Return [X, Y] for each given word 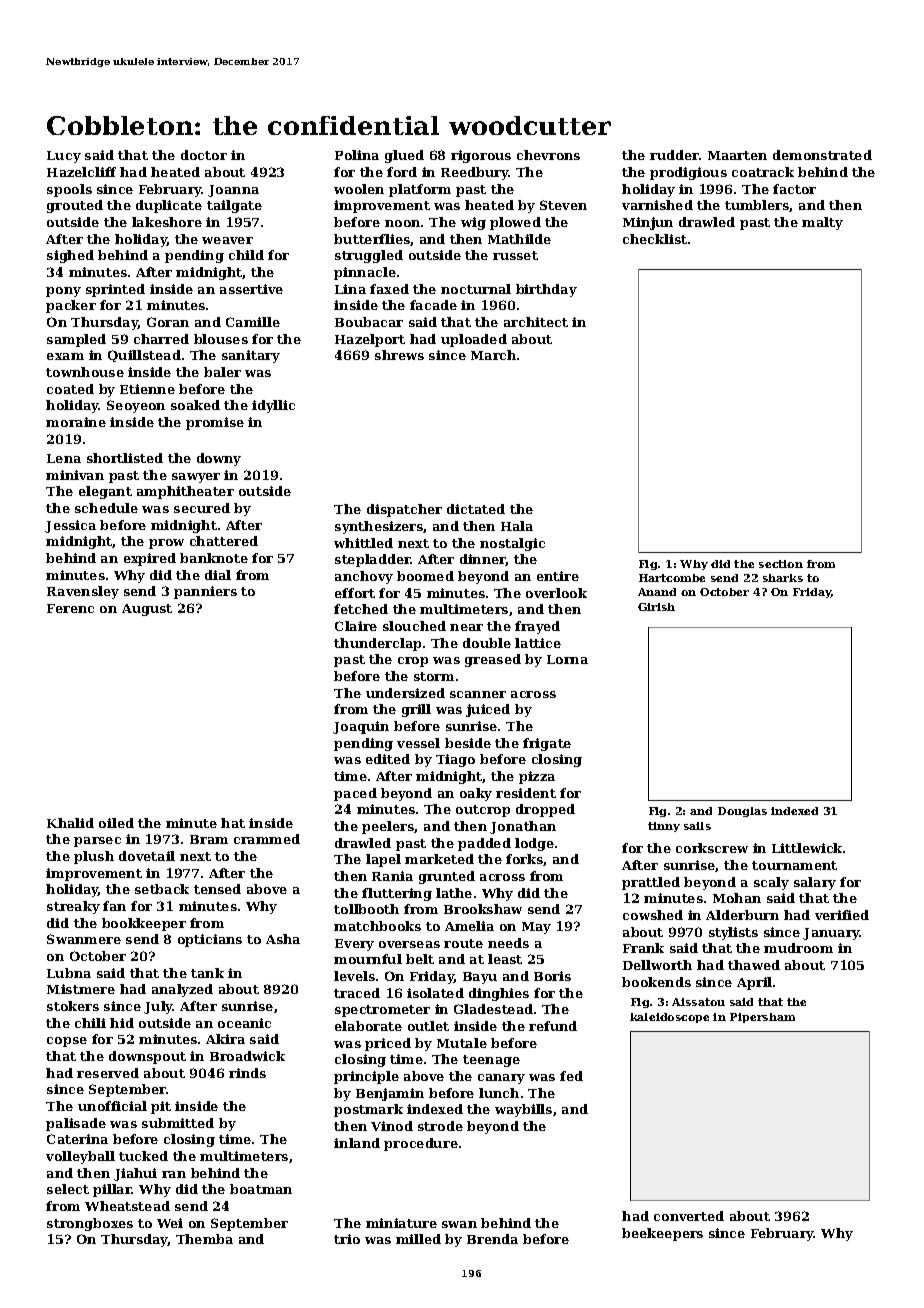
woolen [359, 189]
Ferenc [70, 608]
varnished [657, 205]
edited [388, 759]
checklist [655, 239]
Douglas [742, 812]
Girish [656, 607]
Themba [204, 1239]
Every [354, 945]
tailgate [234, 206]
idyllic [273, 406]
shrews [399, 355]
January [831, 934]
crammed [267, 839]
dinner [483, 560]
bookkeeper [144, 924]
